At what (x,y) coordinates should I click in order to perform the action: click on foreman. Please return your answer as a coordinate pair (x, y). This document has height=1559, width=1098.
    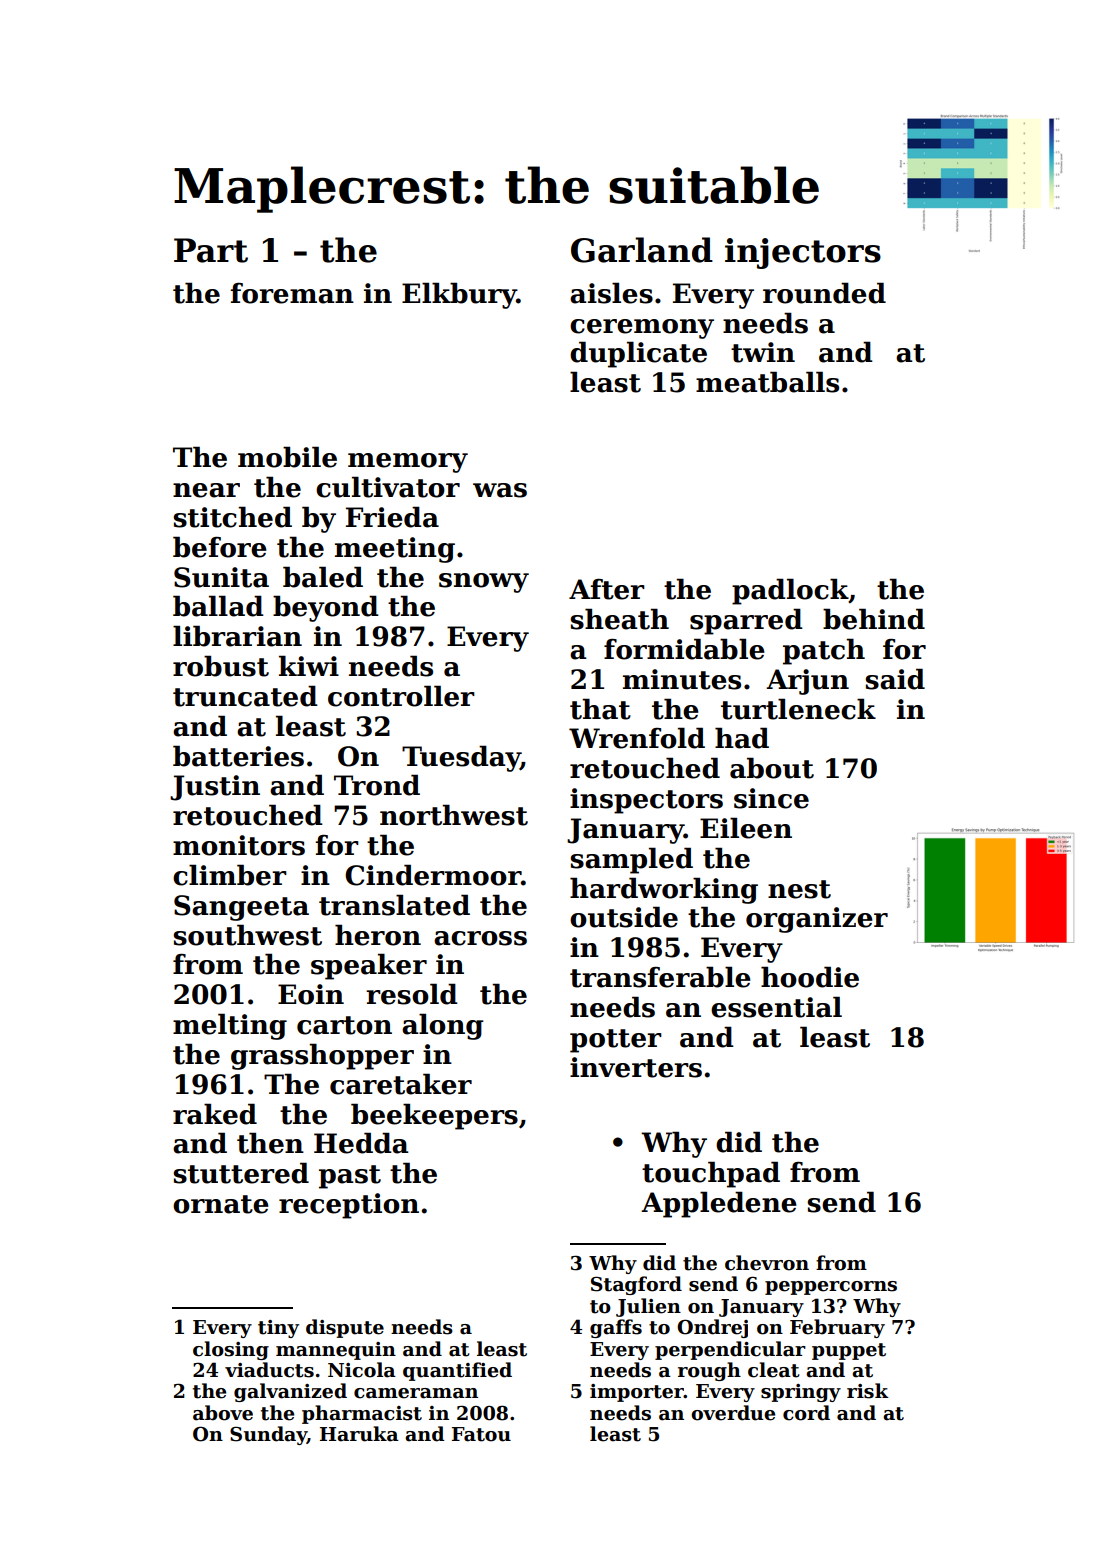
    Looking at the image, I should click on (292, 293).
